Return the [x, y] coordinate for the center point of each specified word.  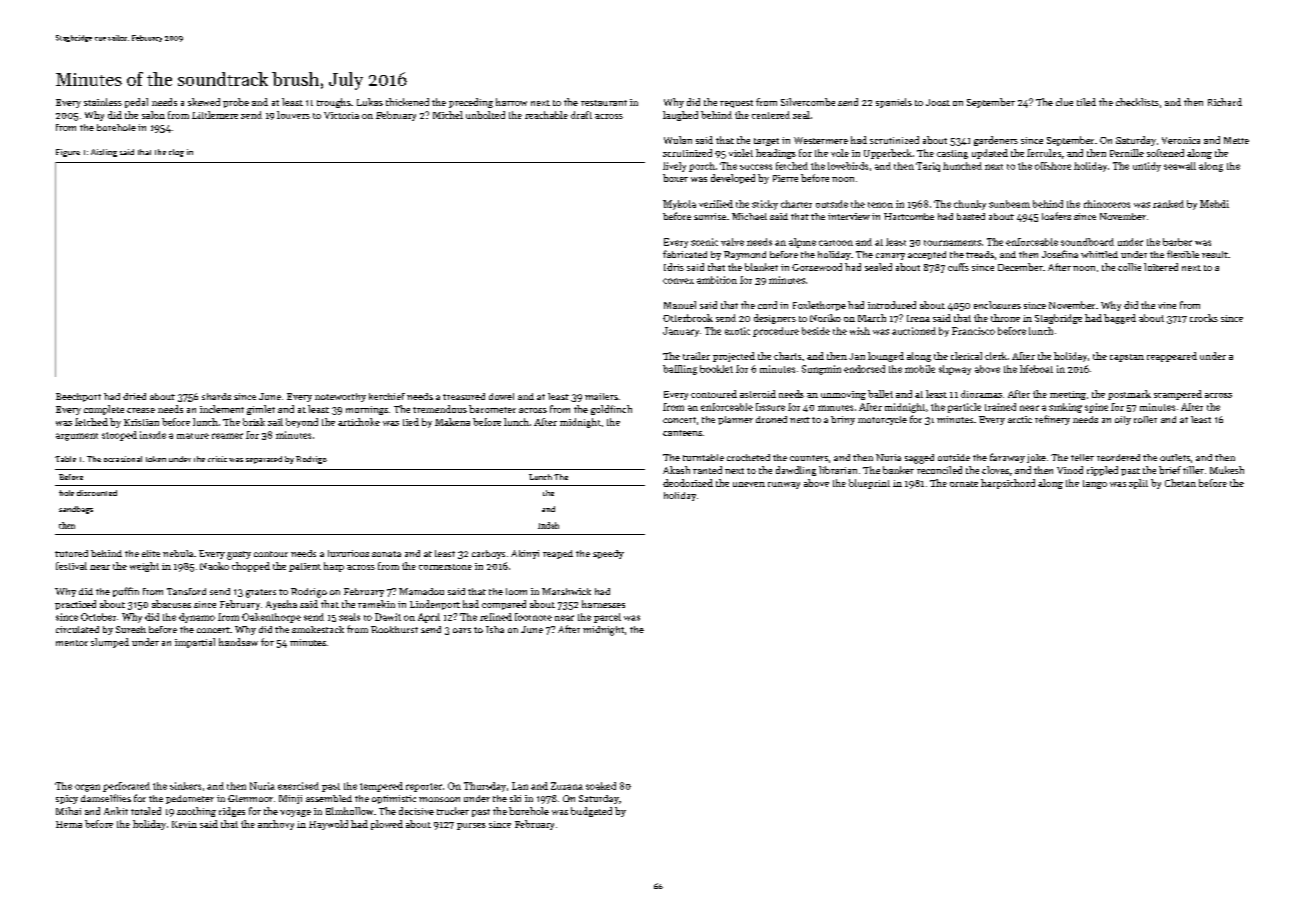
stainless [103, 102]
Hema [69, 824]
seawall [1180, 166]
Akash [676, 470]
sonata [386, 554]
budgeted [591, 812]
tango [1095, 484]
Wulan [678, 140]
